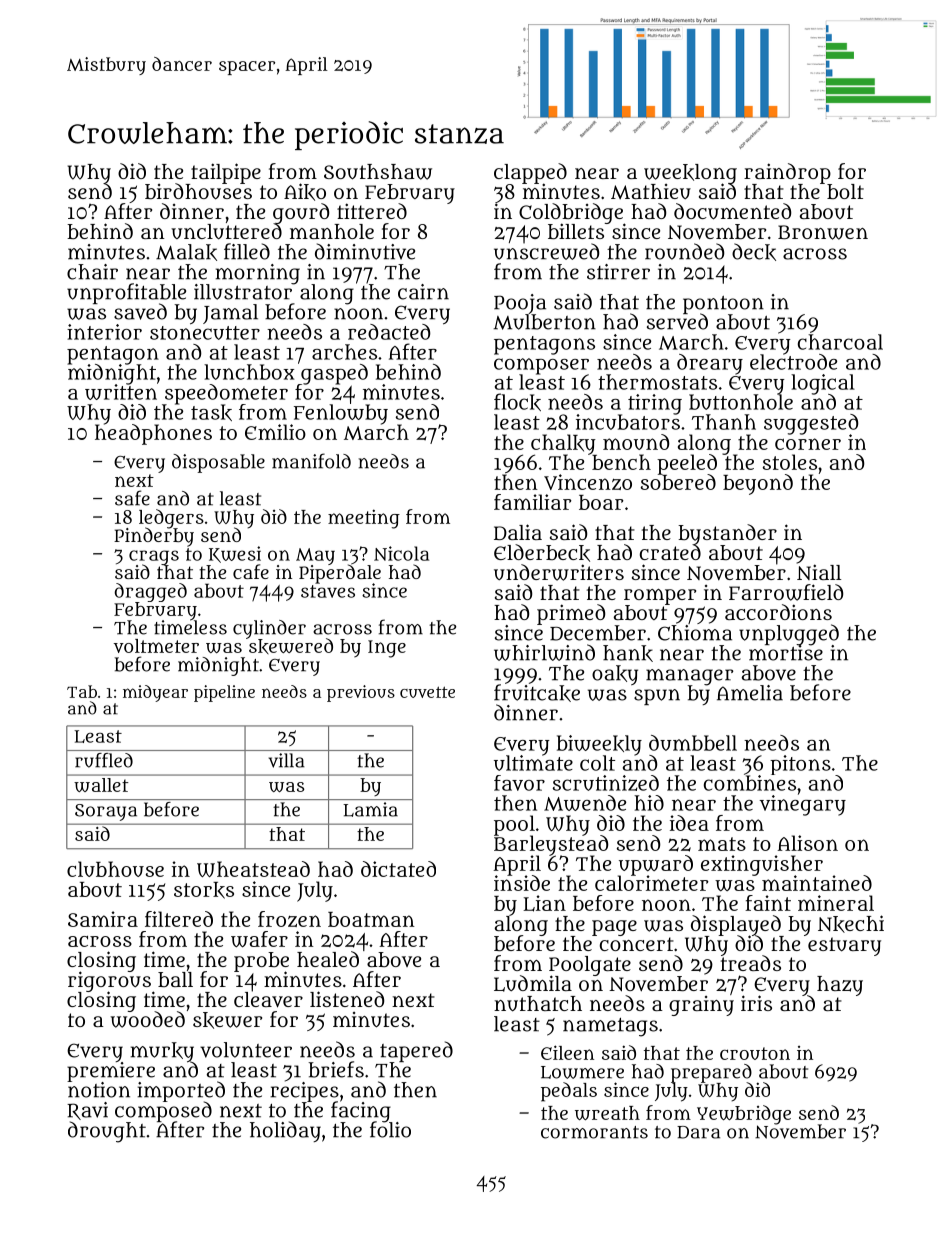 The width and height of the image is (952, 1233). Describe the element at coordinates (744, 1115) in the image. I see `Yewbridge` at that location.
